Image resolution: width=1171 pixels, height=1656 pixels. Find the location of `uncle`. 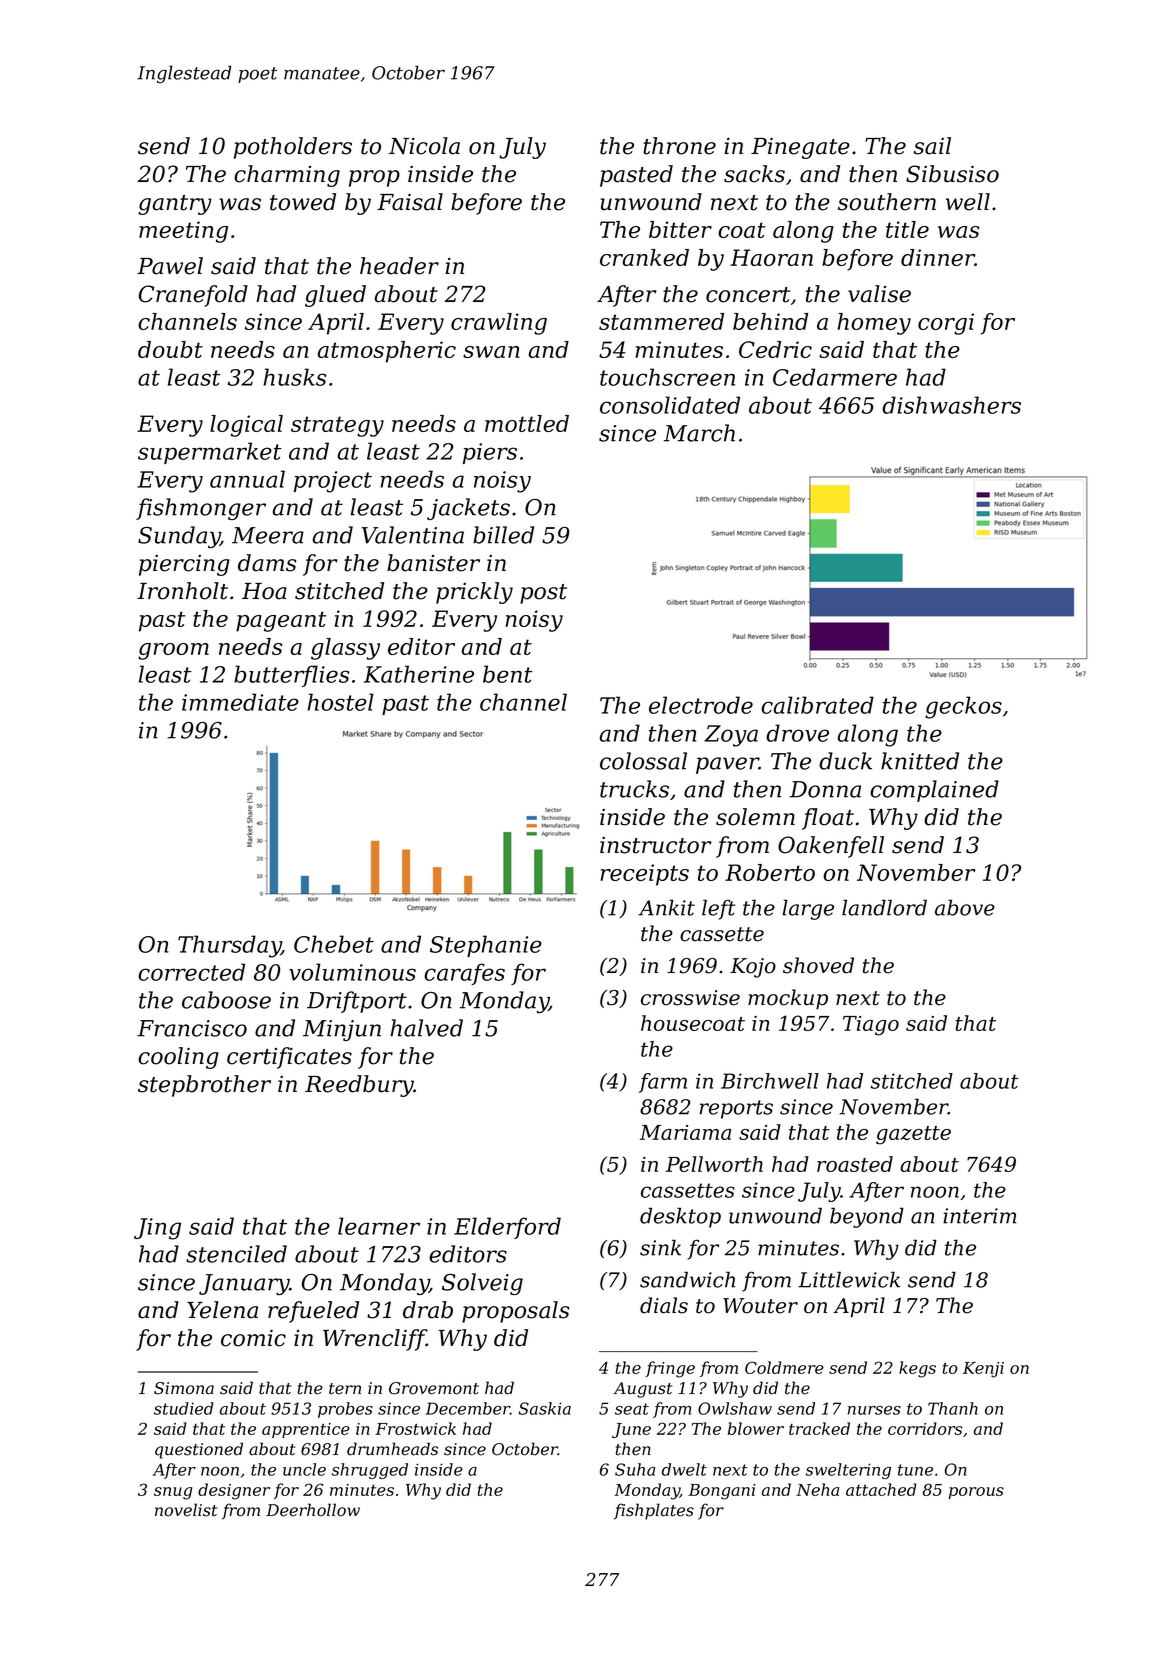

uncle is located at coordinates (304, 1469).
